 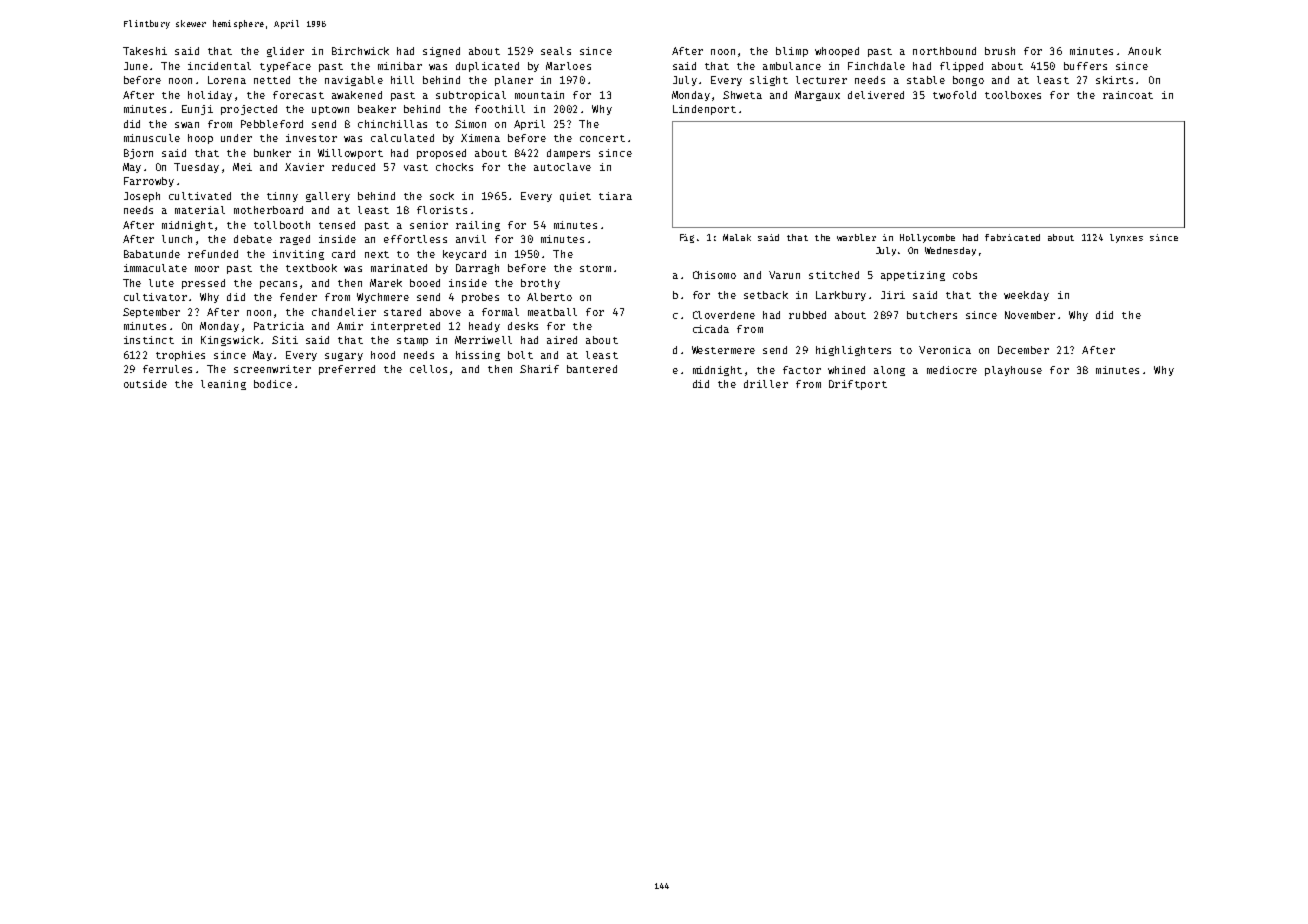 What do you see at coordinates (223, 385) in the screenshot?
I see `leaning` at bounding box center [223, 385].
